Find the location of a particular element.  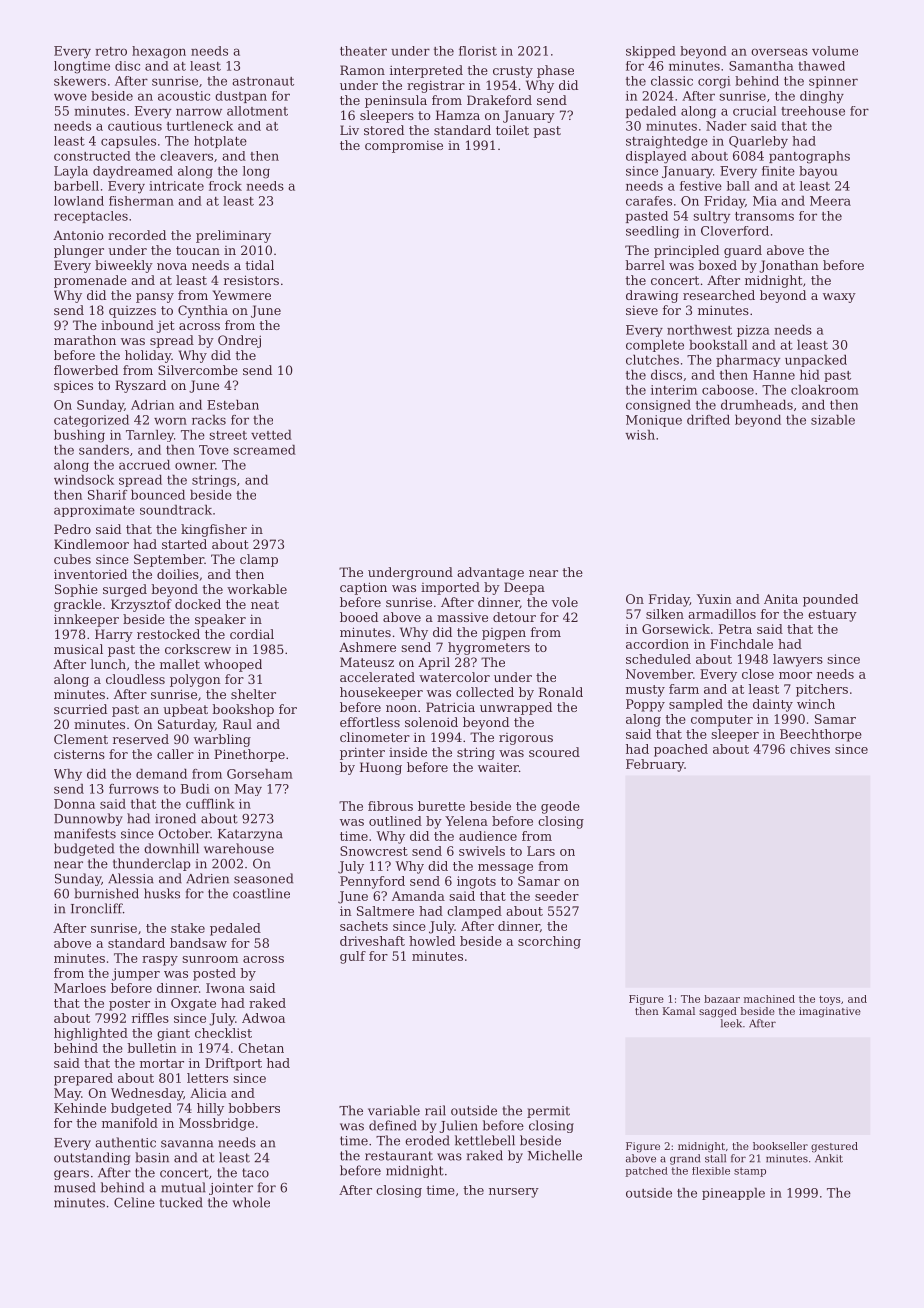

Lars is located at coordinates (541, 851).
